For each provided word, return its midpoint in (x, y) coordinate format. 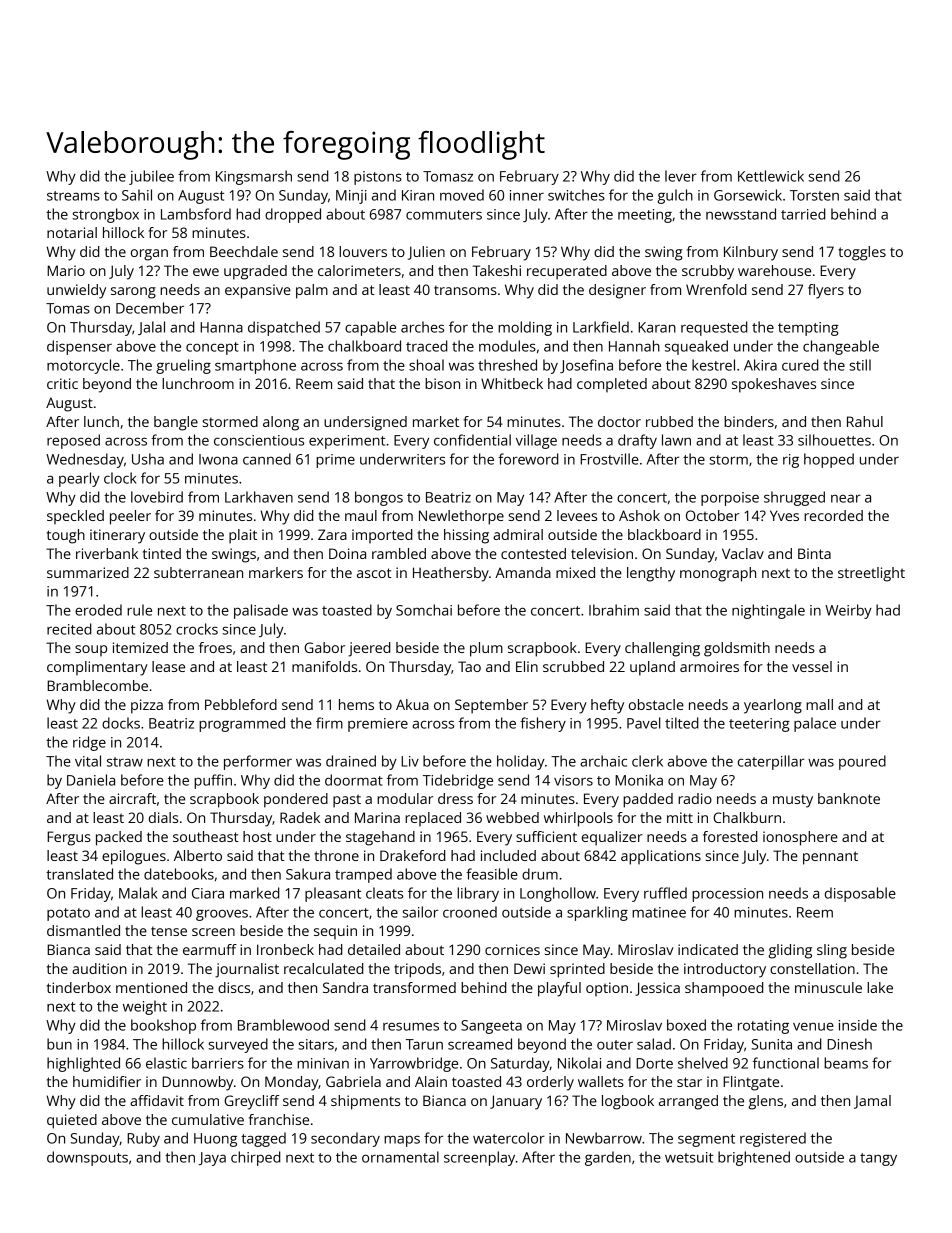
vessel (812, 666)
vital (88, 761)
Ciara (208, 893)
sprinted (577, 970)
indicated (708, 949)
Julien (426, 253)
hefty (607, 706)
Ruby (143, 1139)
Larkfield (601, 327)
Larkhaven (259, 497)
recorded (833, 515)
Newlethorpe (461, 517)
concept (212, 348)
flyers (826, 291)
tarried (803, 214)
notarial (72, 232)
